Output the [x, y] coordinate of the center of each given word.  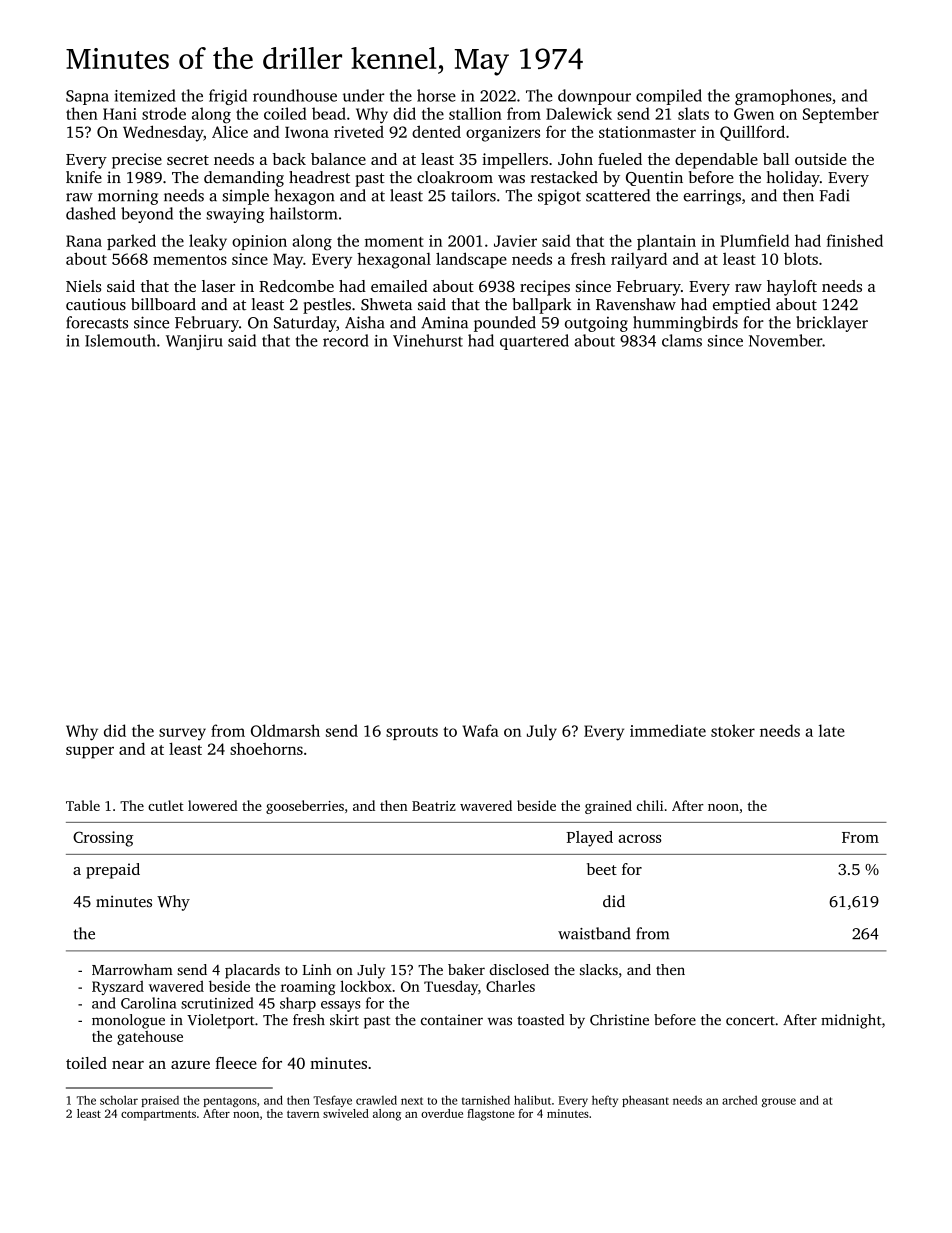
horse [436, 95]
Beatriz [434, 806]
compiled [669, 97]
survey [182, 734]
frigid [228, 97]
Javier [515, 241]
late [832, 730]
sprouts [412, 733]
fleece [236, 1063]
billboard [163, 304]
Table [83, 805]
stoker [733, 730]
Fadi [834, 195]
